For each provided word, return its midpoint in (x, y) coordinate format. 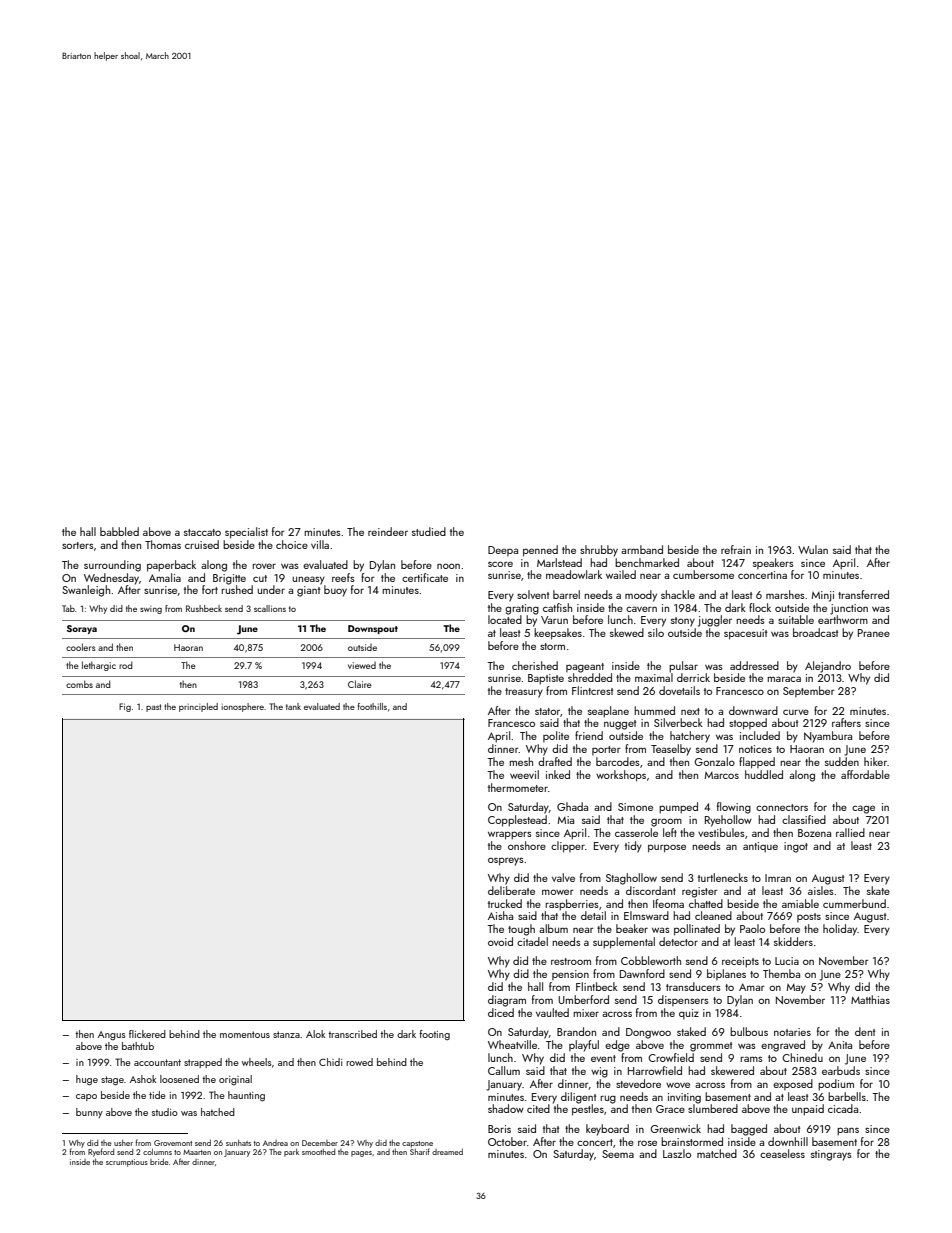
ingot (796, 847)
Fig (125, 707)
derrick (693, 677)
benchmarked (647, 562)
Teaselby (671, 750)
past (154, 708)
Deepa (503, 551)
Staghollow (631, 879)
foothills (372, 706)
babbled (119, 531)
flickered (147, 1034)
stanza (286, 1034)
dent (865, 1031)
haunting (246, 1096)
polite (556, 736)
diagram (507, 1001)
